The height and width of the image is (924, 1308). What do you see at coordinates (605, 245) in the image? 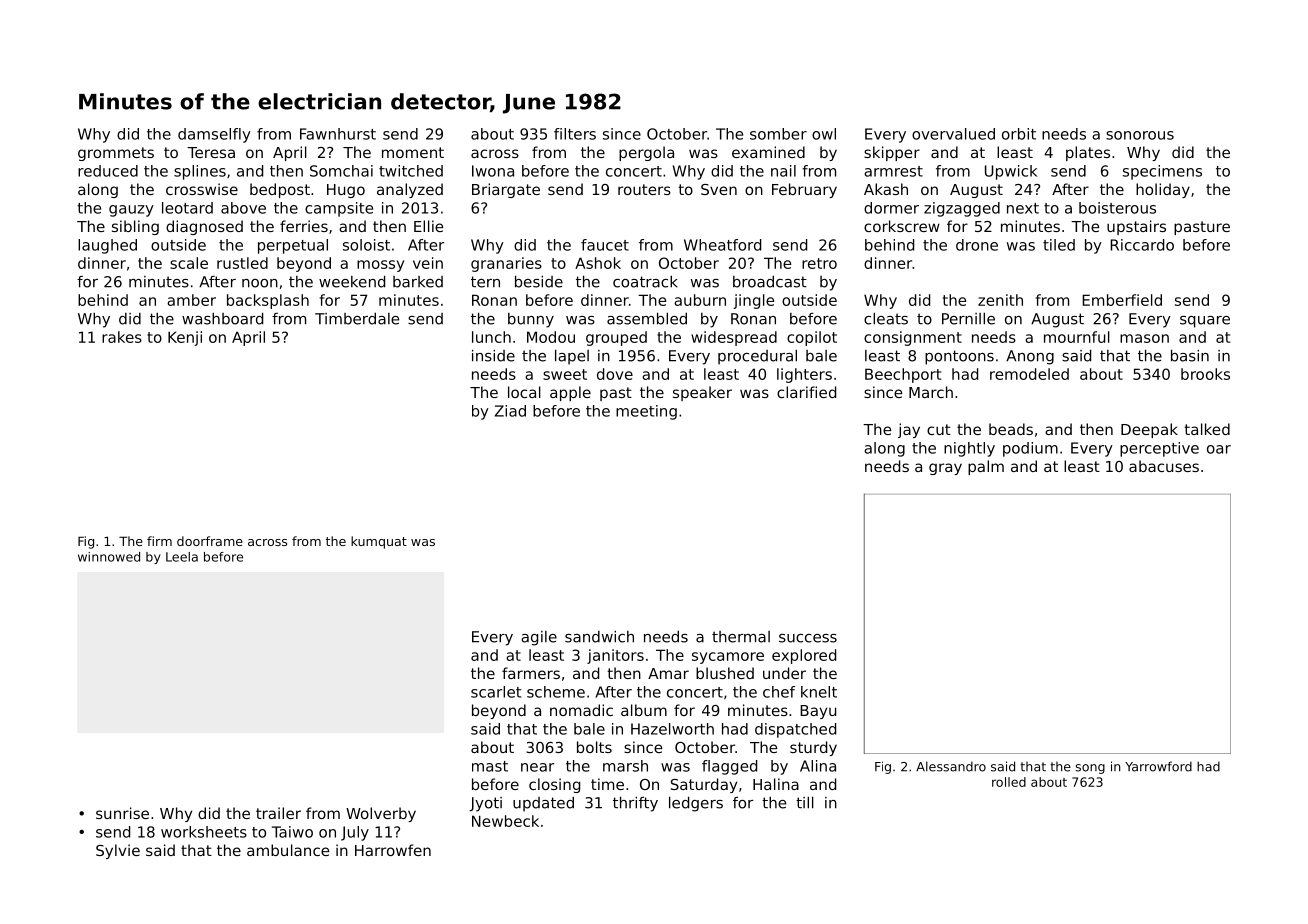
I see `faucet` at bounding box center [605, 245].
